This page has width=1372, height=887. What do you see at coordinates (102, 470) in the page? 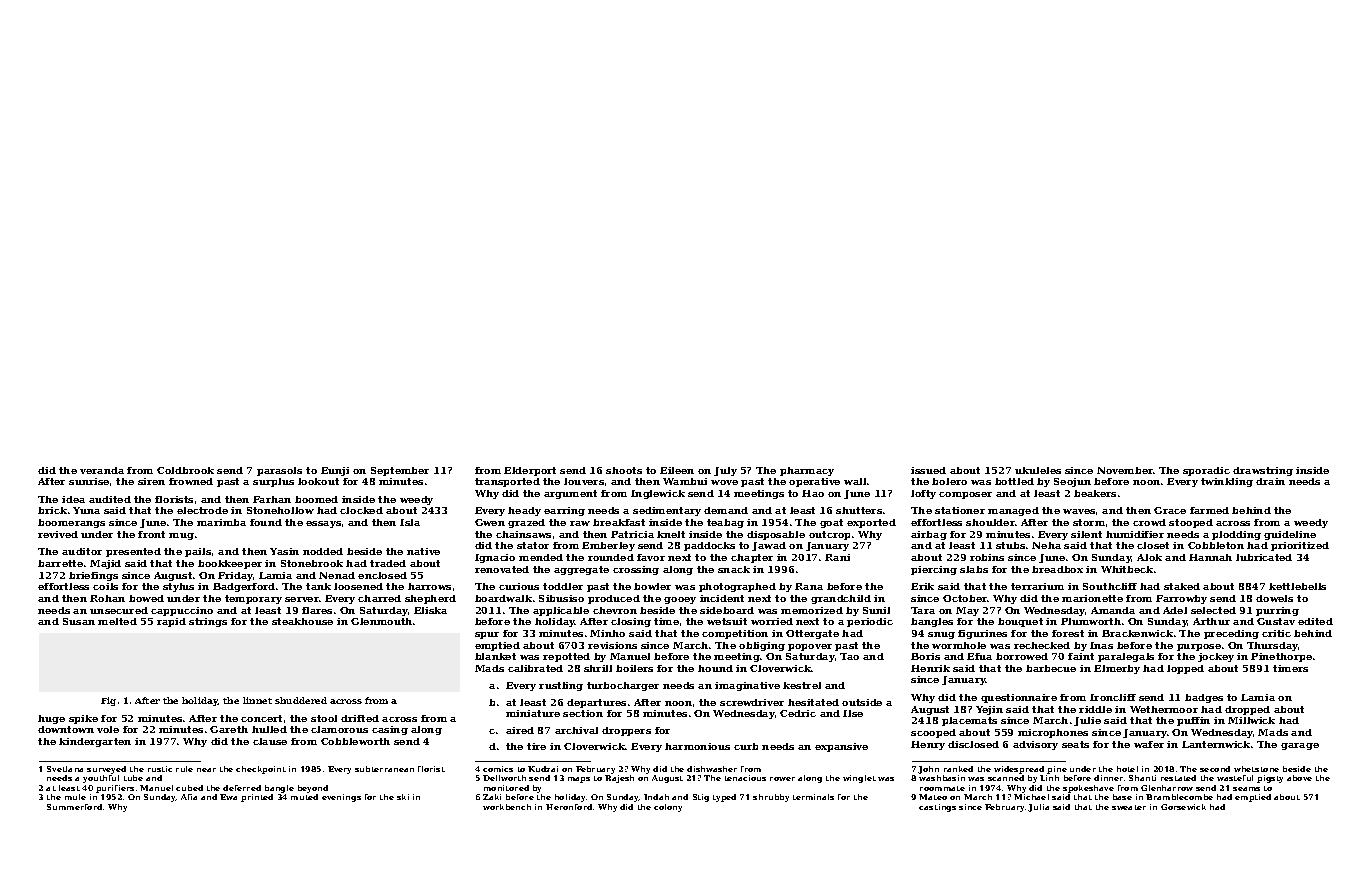
I see `veranda` at bounding box center [102, 470].
